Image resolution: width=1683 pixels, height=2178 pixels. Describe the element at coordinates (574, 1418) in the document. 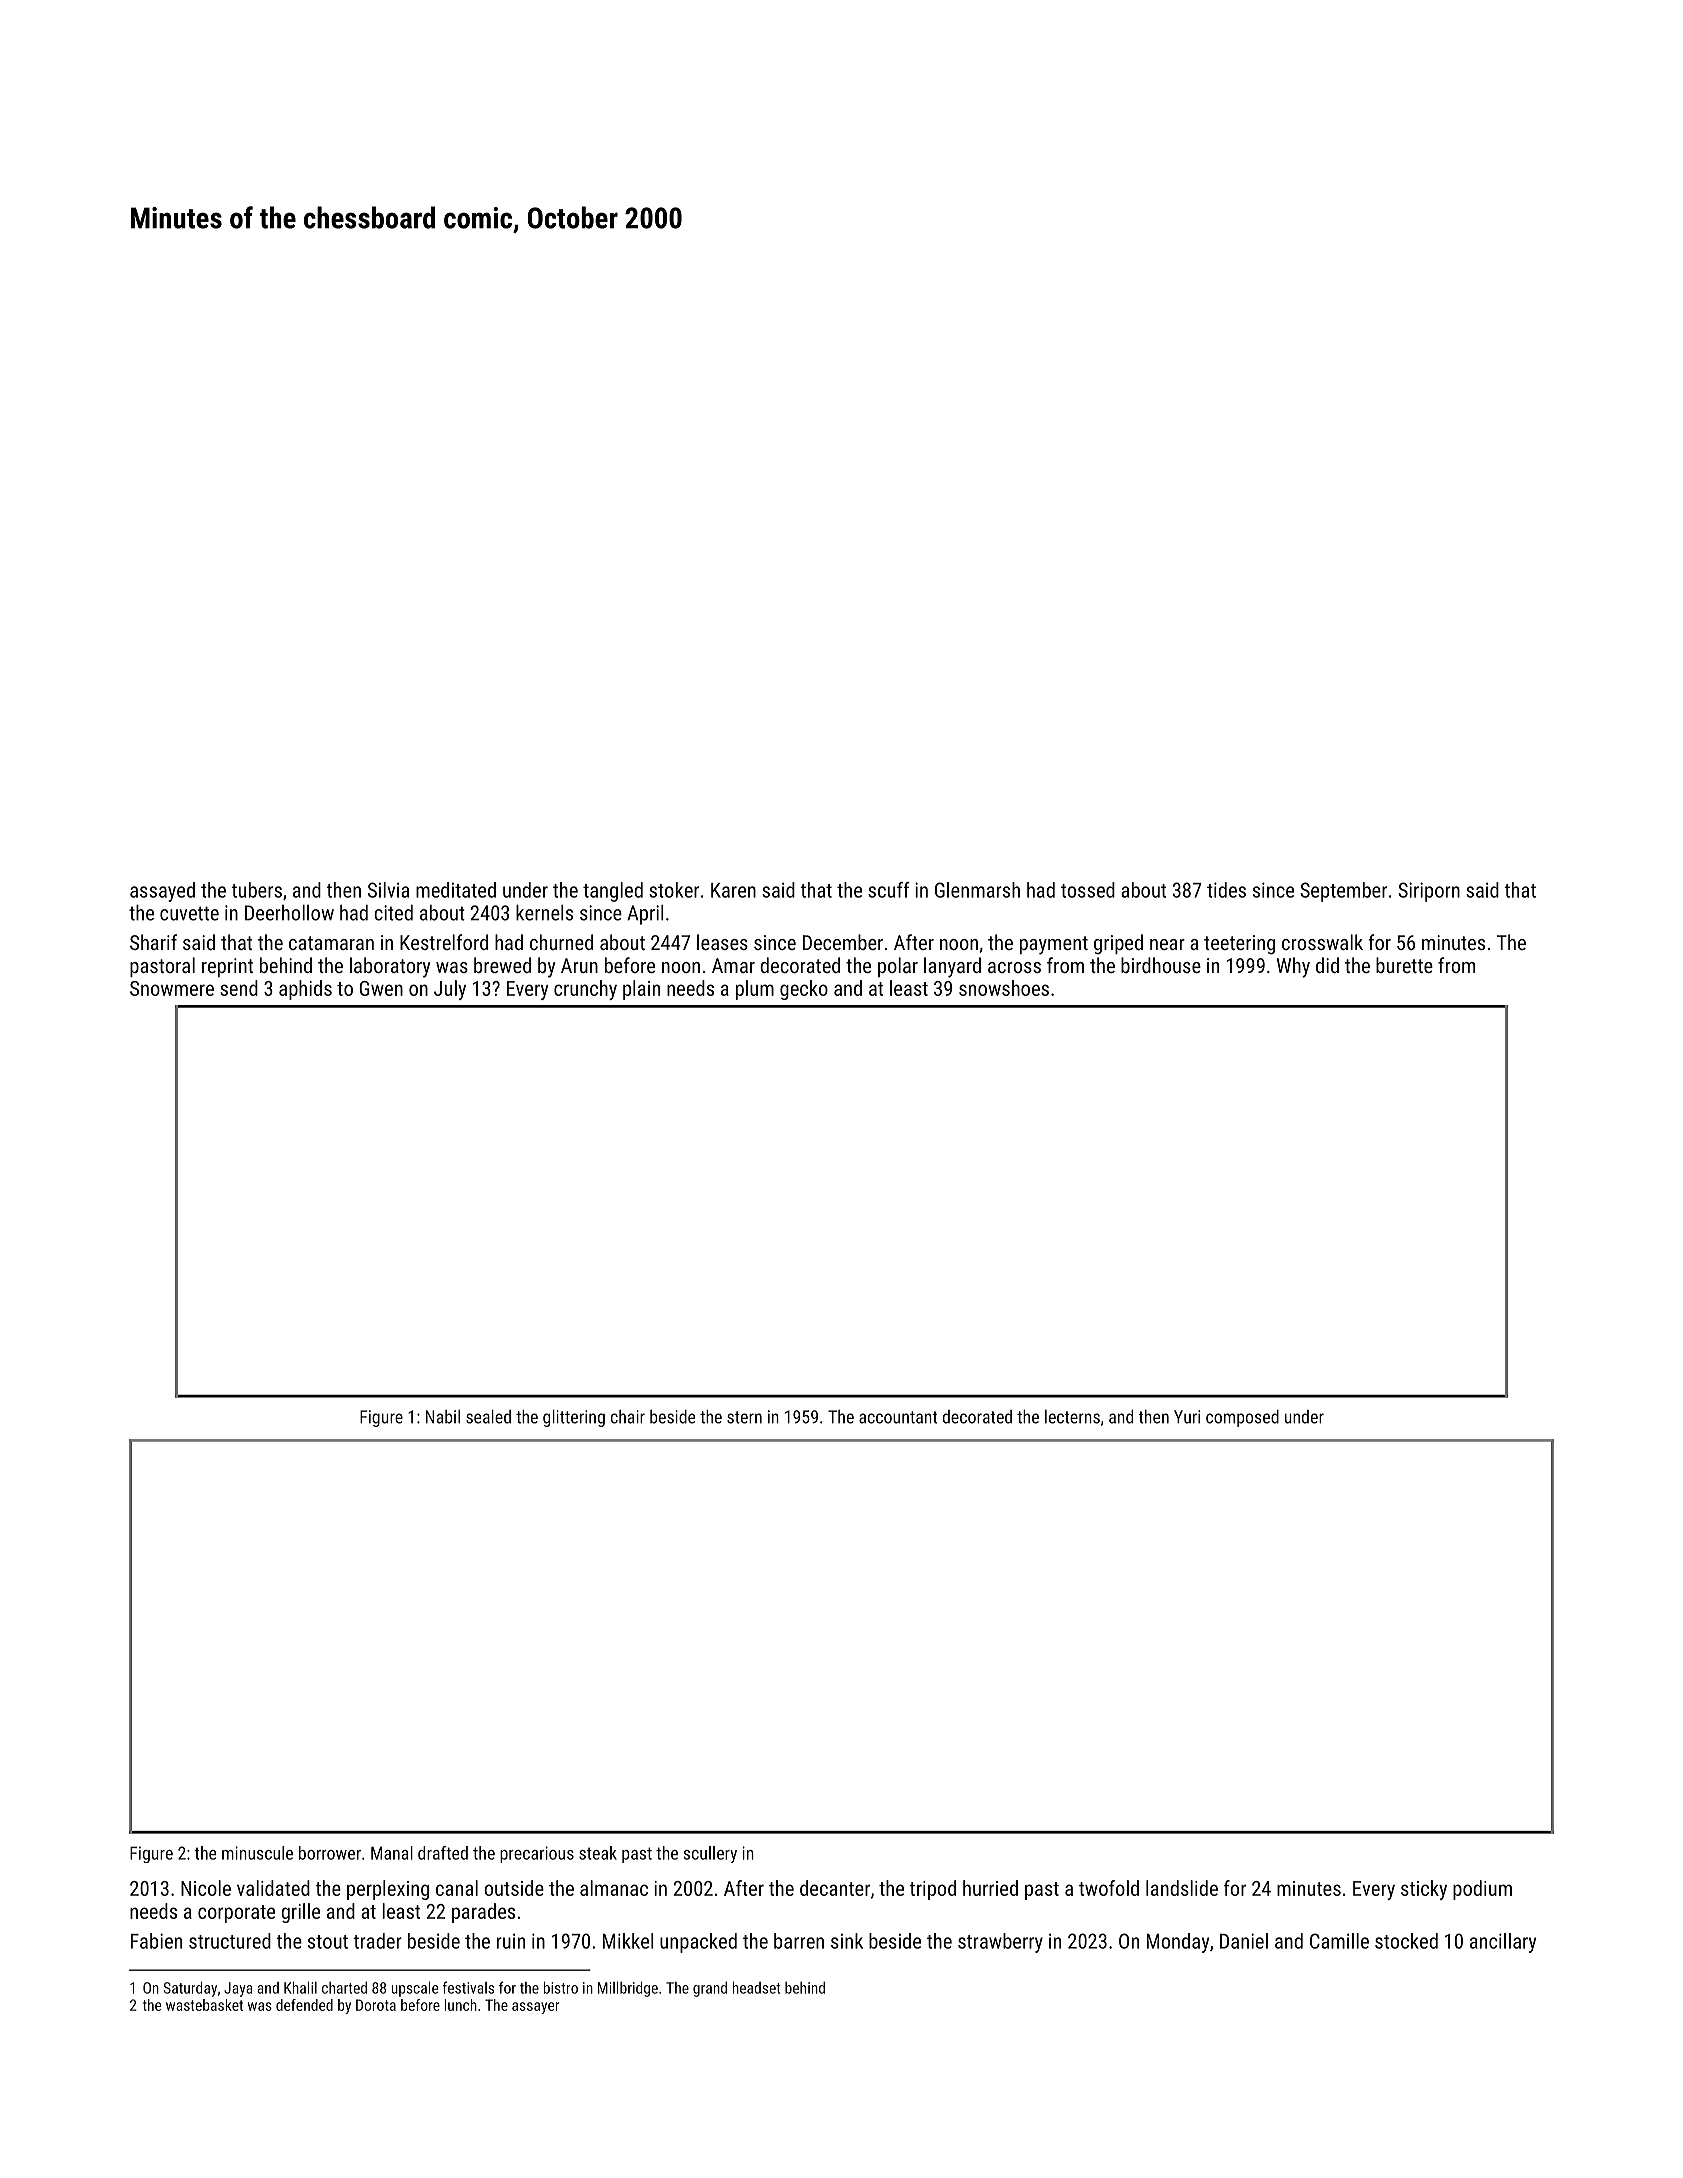

I see `glittering` at that location.
